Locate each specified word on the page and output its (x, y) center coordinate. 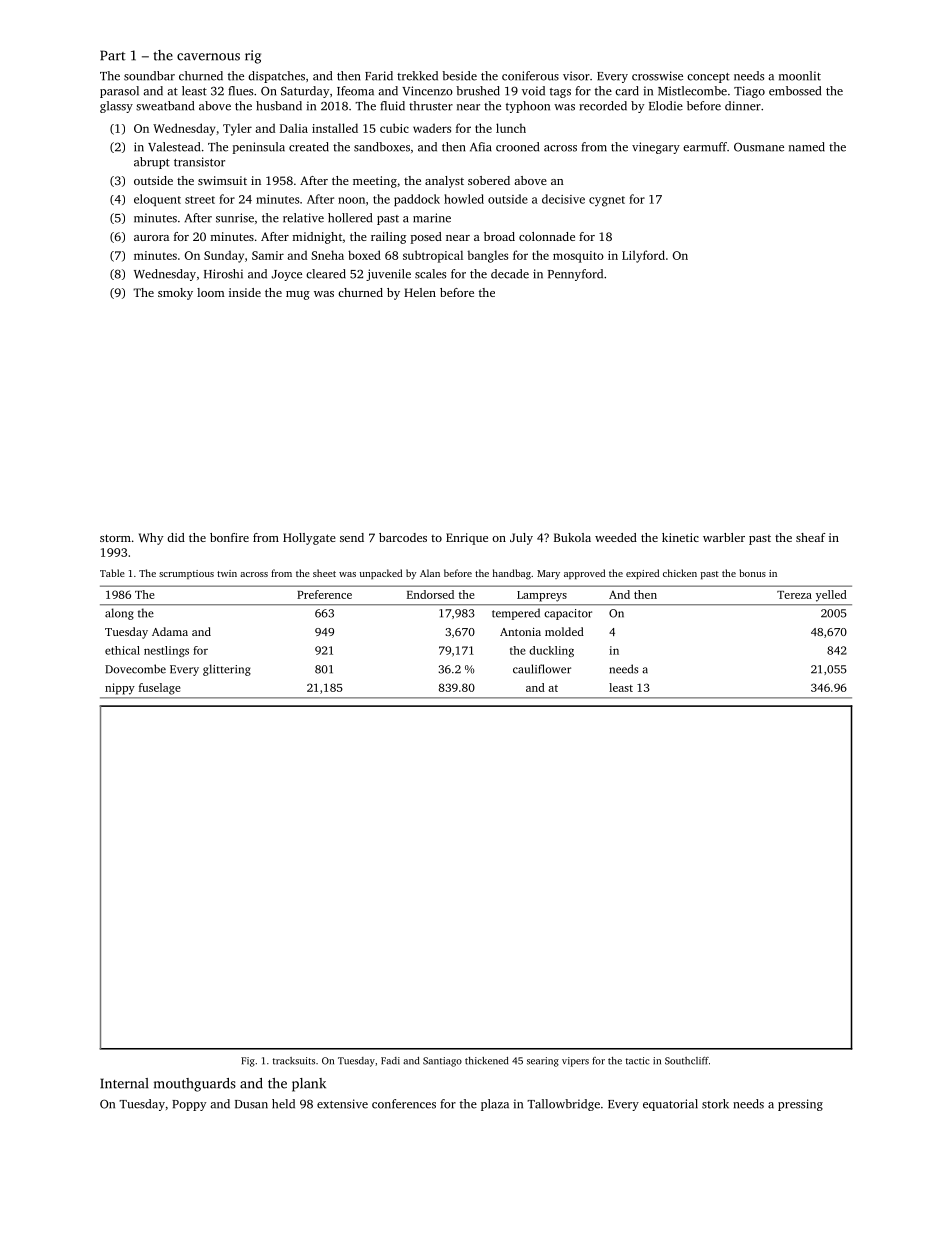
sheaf (810, 537)
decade (510, 274)
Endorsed (430, 594)
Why (151, 539)
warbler (724, 537)
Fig (248, 1062)
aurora (151, 238)
